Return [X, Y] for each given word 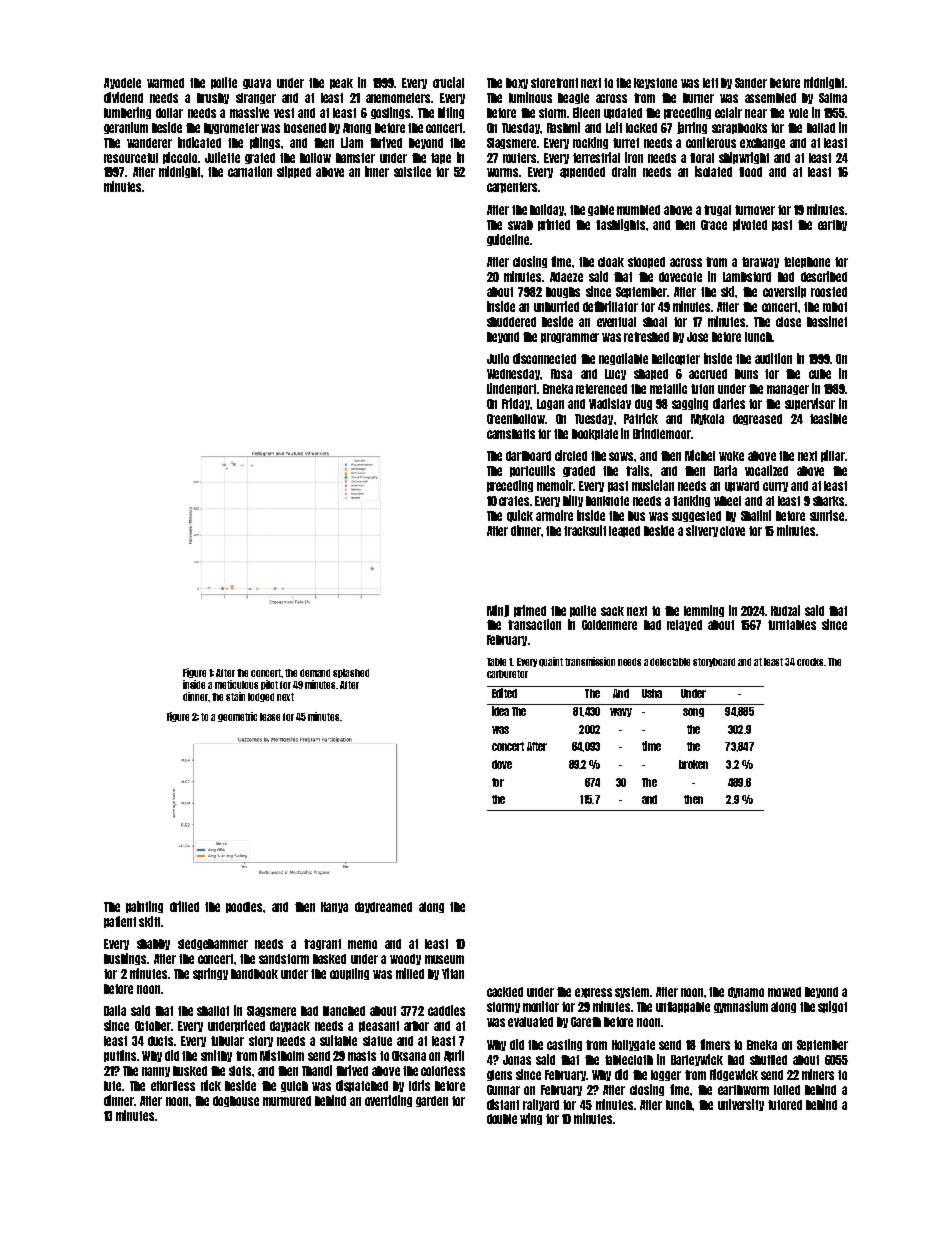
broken [693, 764]
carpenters [512, 187]
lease [270, 717]
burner [698, 98]
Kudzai [785, 610]
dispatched [362, 1086]
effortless [173, 1086]
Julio [498, 358]
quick [520, 516]
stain [235, 696]
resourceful [131, 158]
